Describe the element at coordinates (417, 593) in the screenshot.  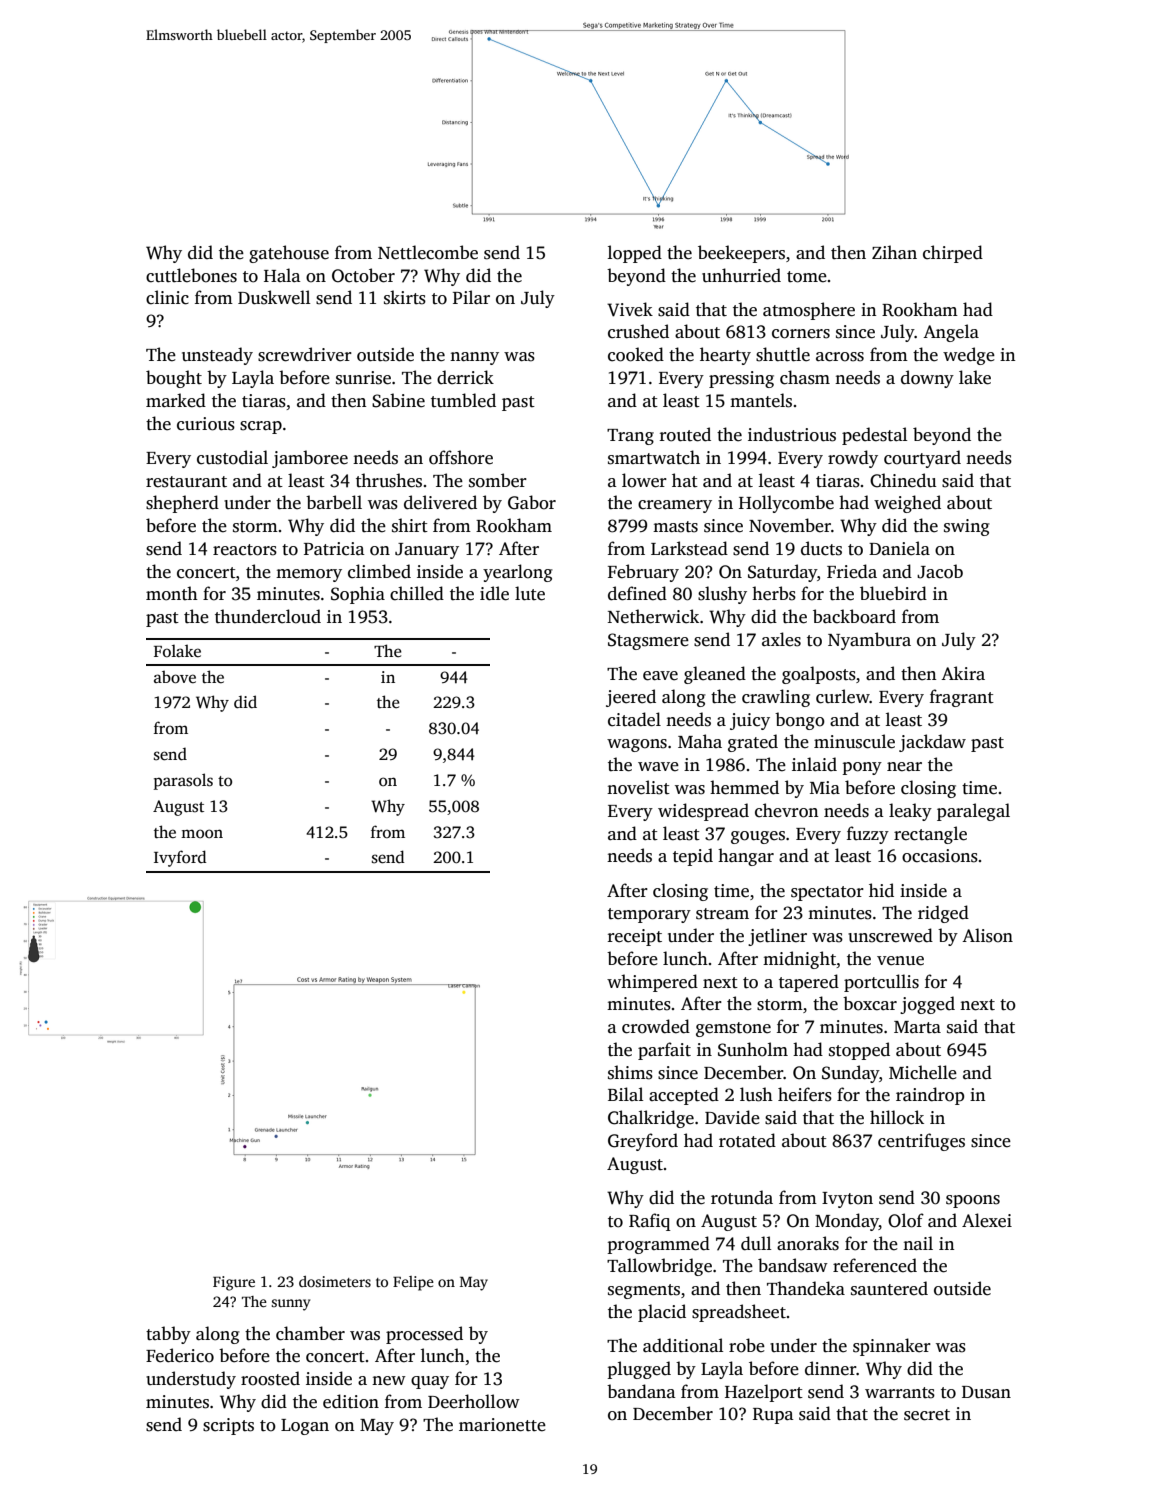
I see `chilled` at that location.
